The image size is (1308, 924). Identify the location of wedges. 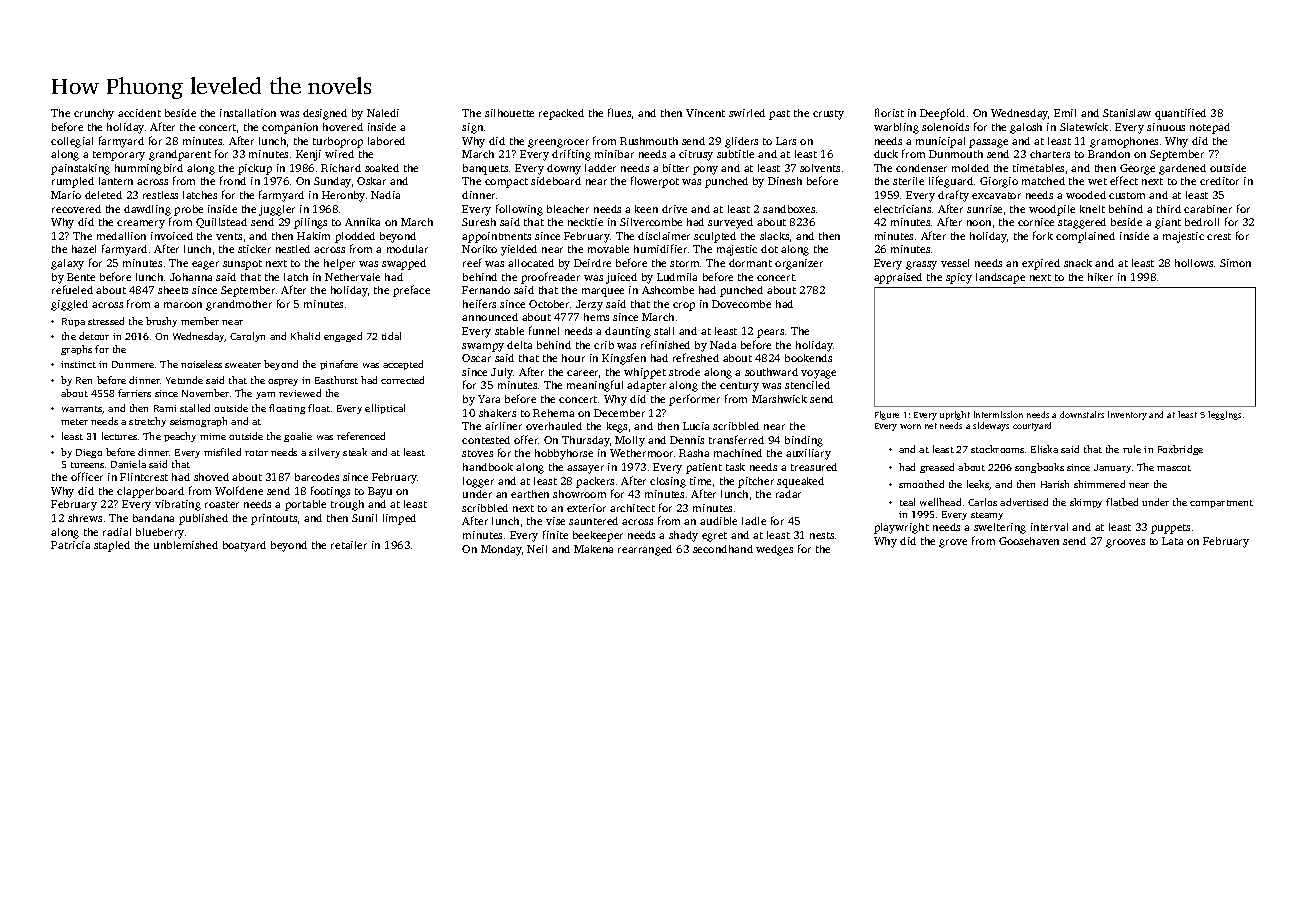
(774, 550).
